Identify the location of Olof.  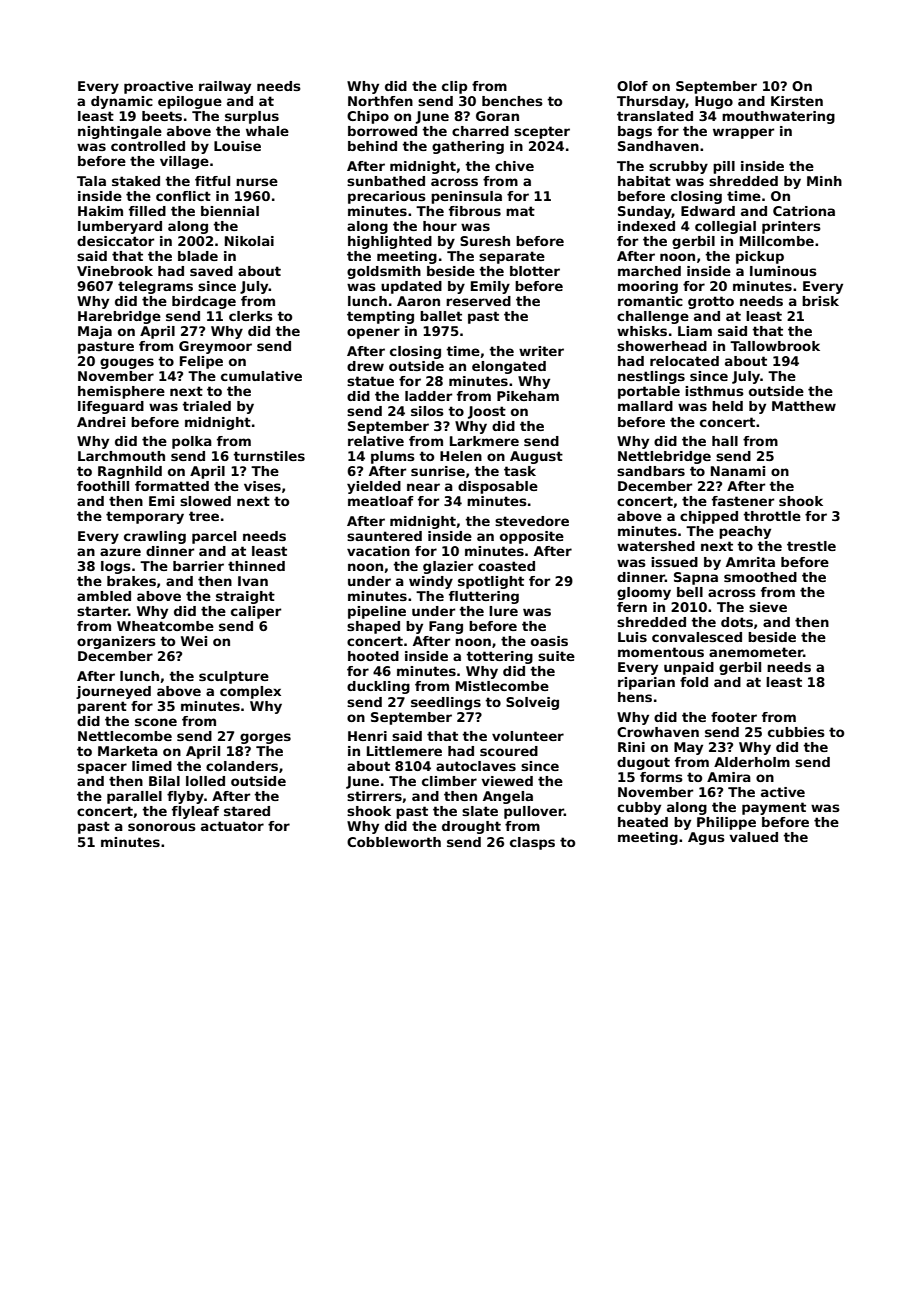
(632, 86).
